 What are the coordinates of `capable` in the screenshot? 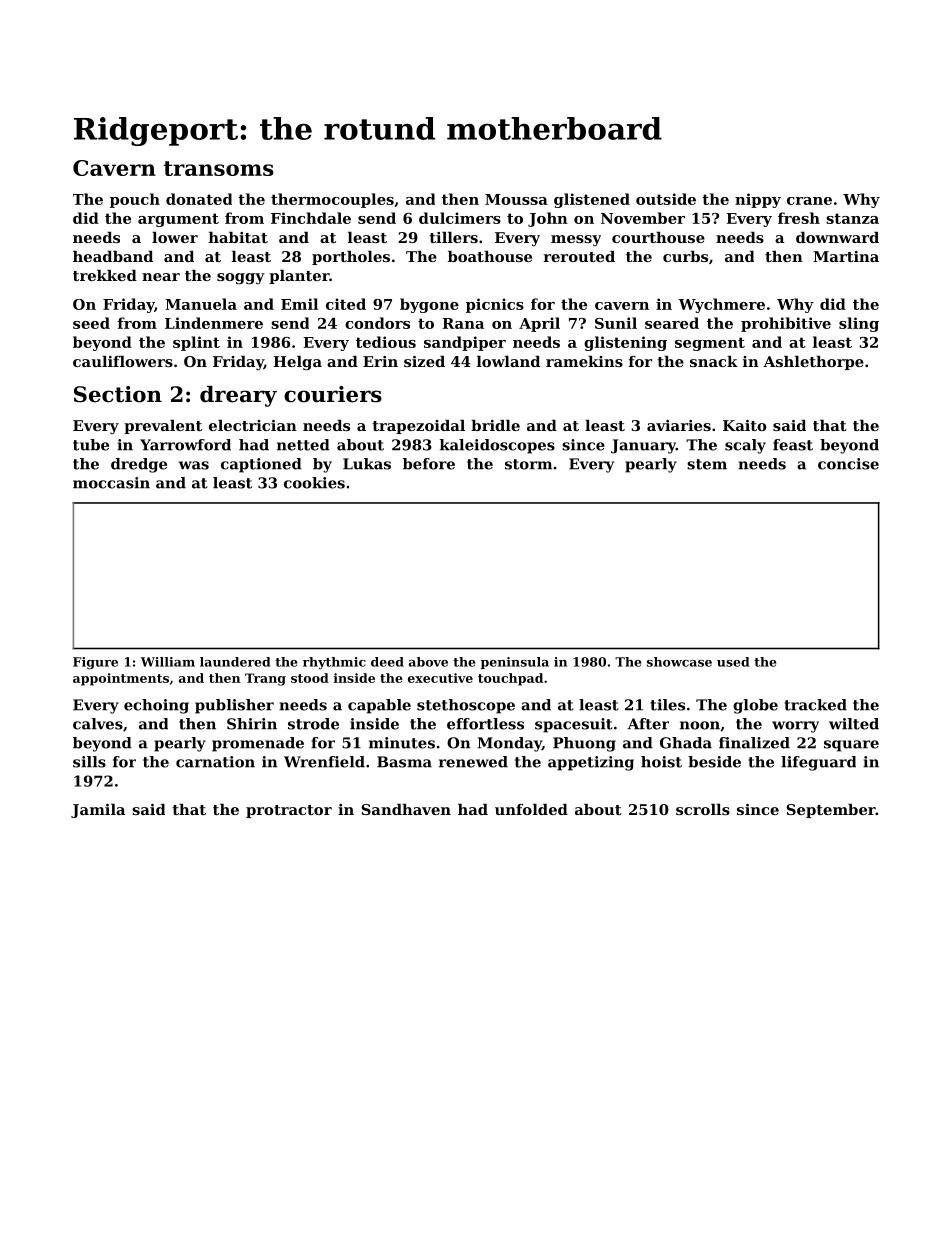 It's located at (379, 706).
